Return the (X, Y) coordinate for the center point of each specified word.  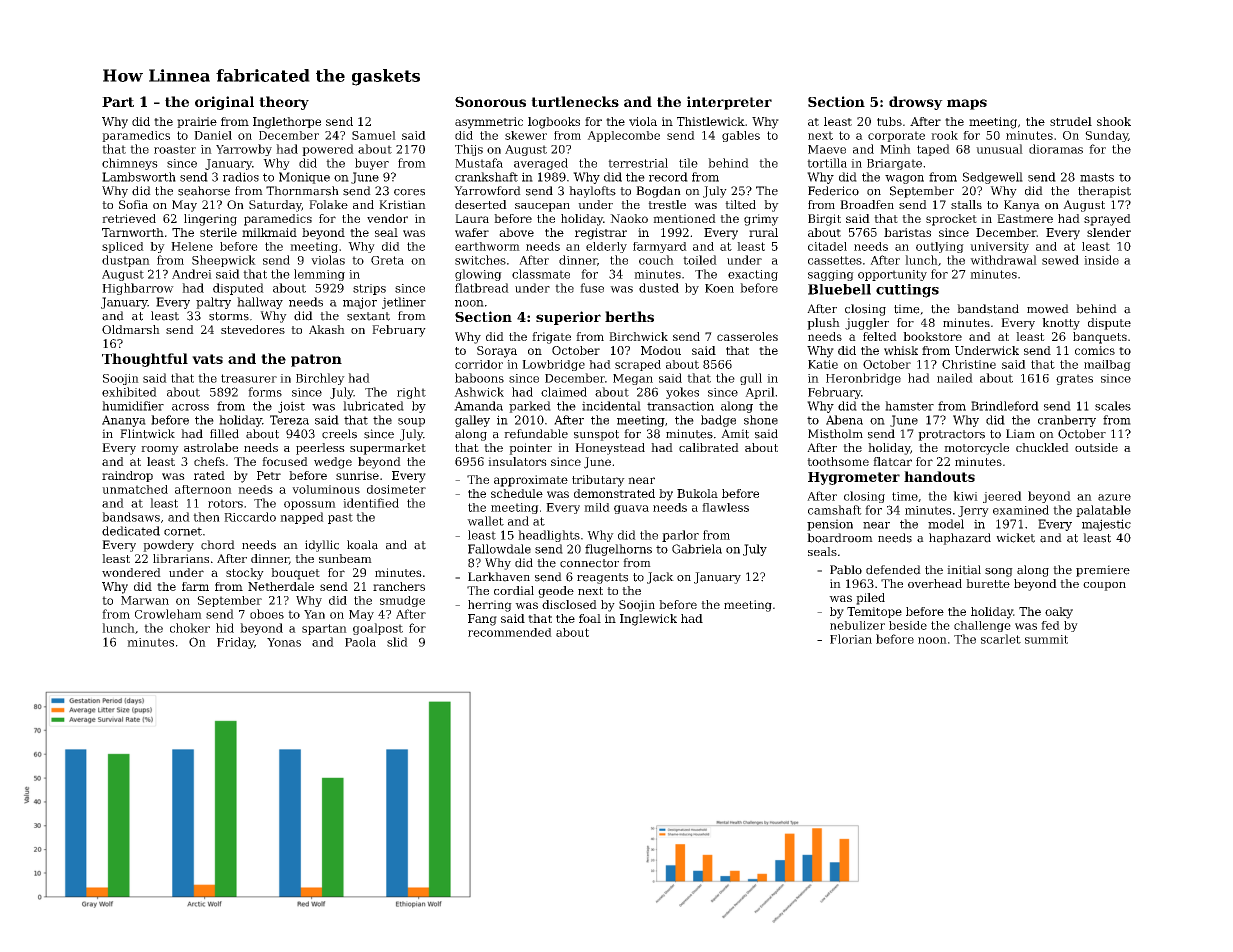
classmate (541, 274)
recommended (510, 632)
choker (190, 628)
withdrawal (1003, 260)
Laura (472, 218)
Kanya (1022, 206)
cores (409, 192)
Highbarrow (138, 289)
